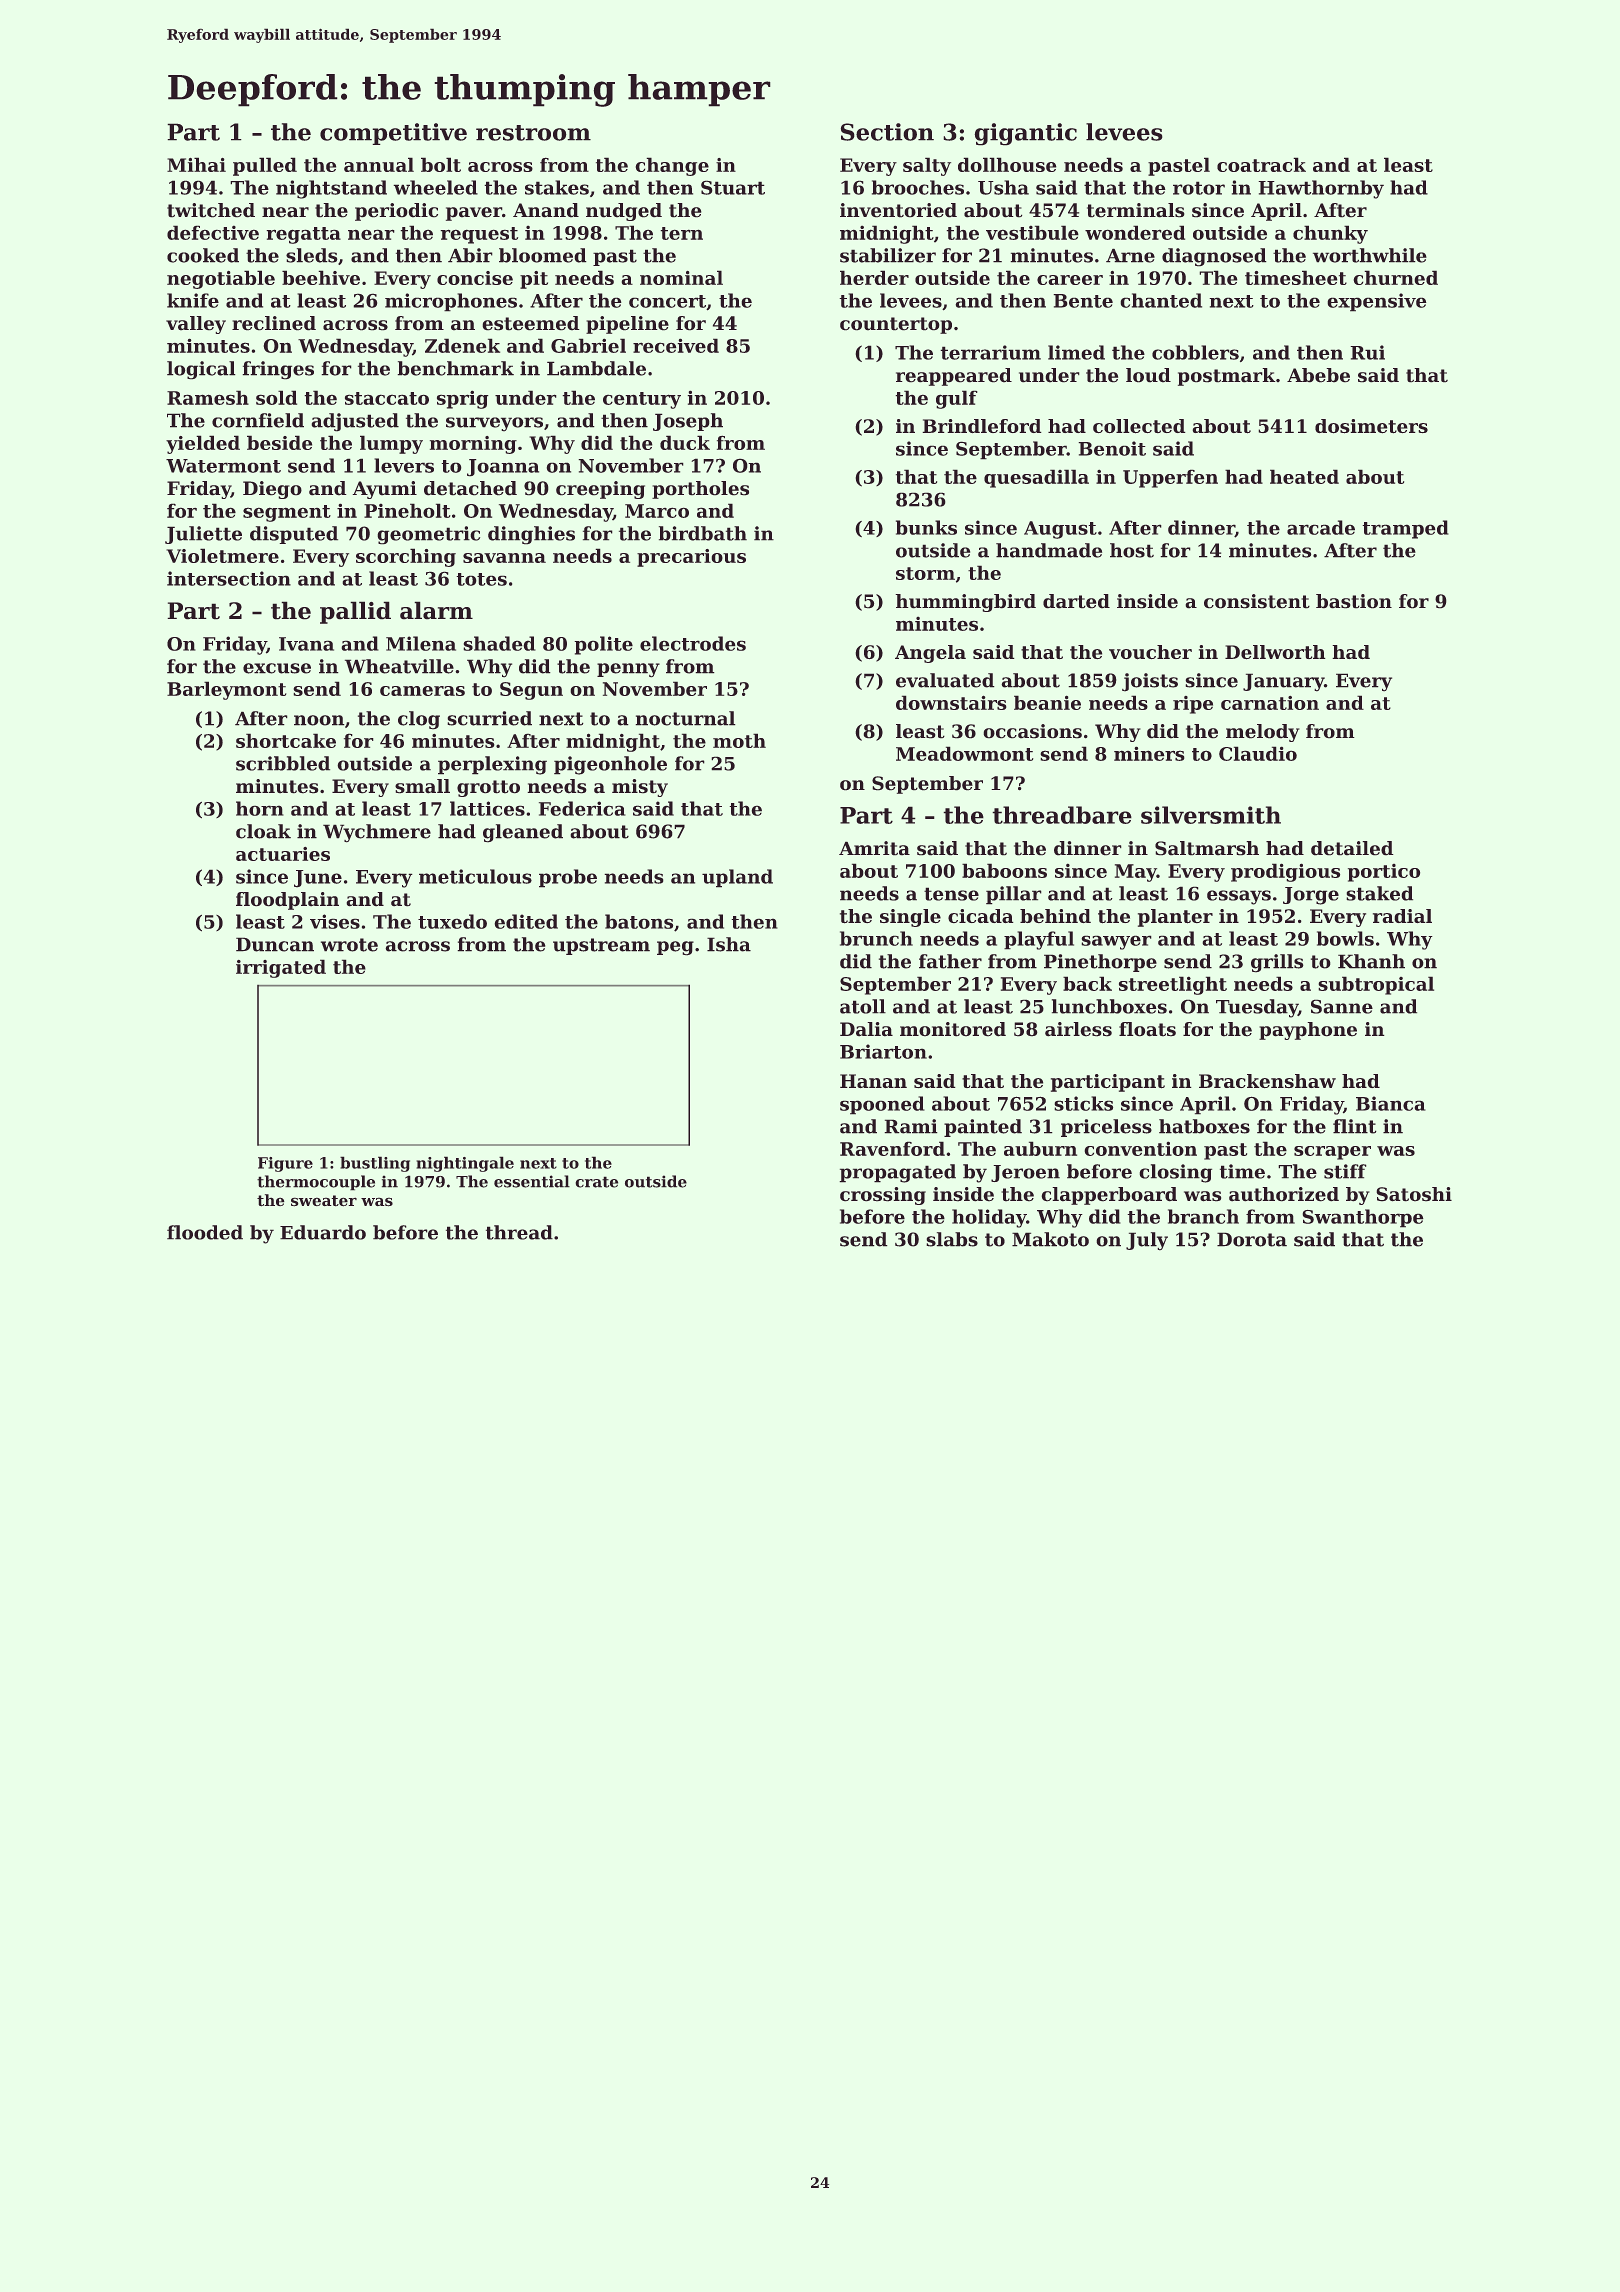 This image has height=2292, width=1620. I want to click on terrarium, so click(990, 352).
